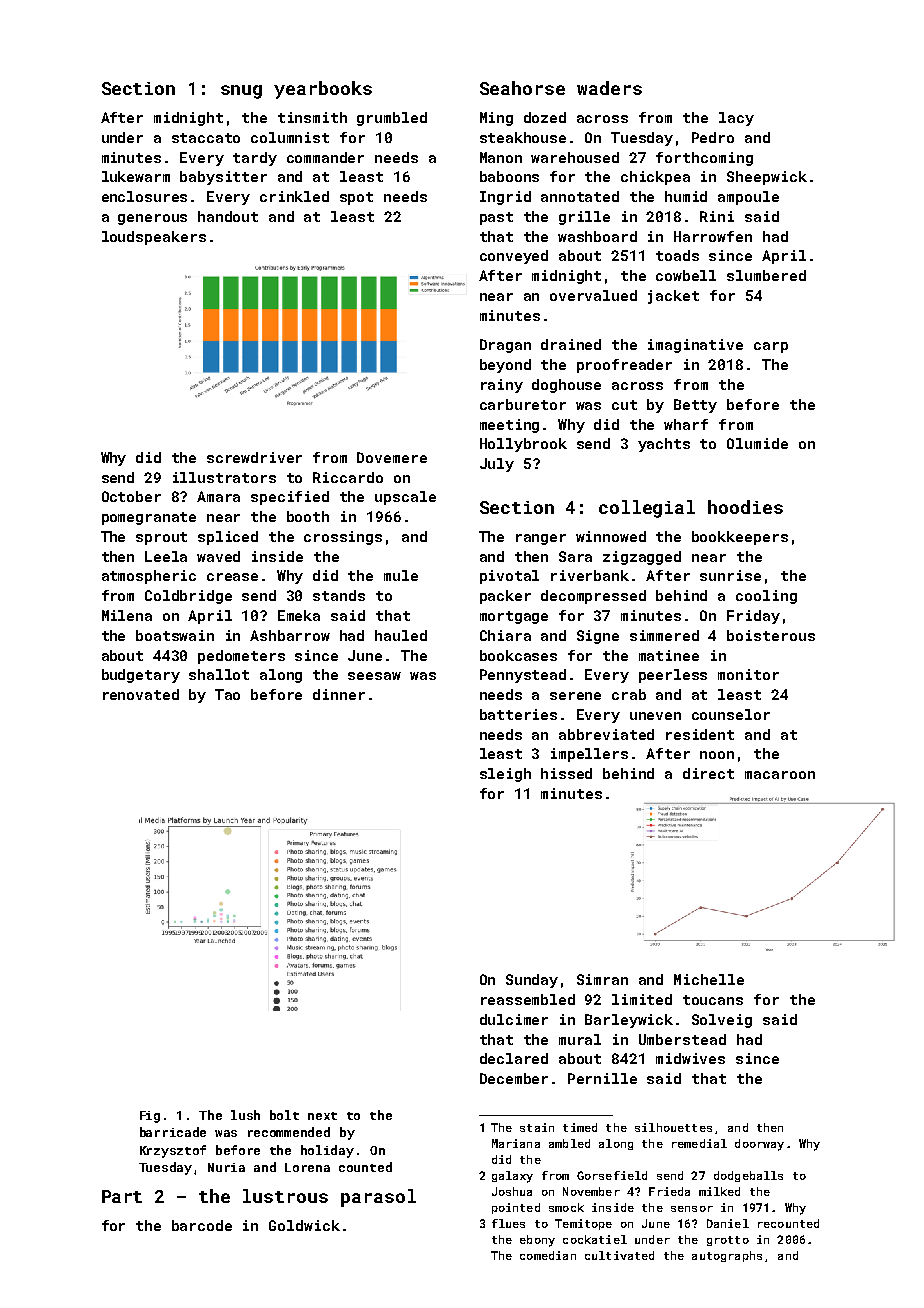  I want to click on boisterous, so click(771, 635).
